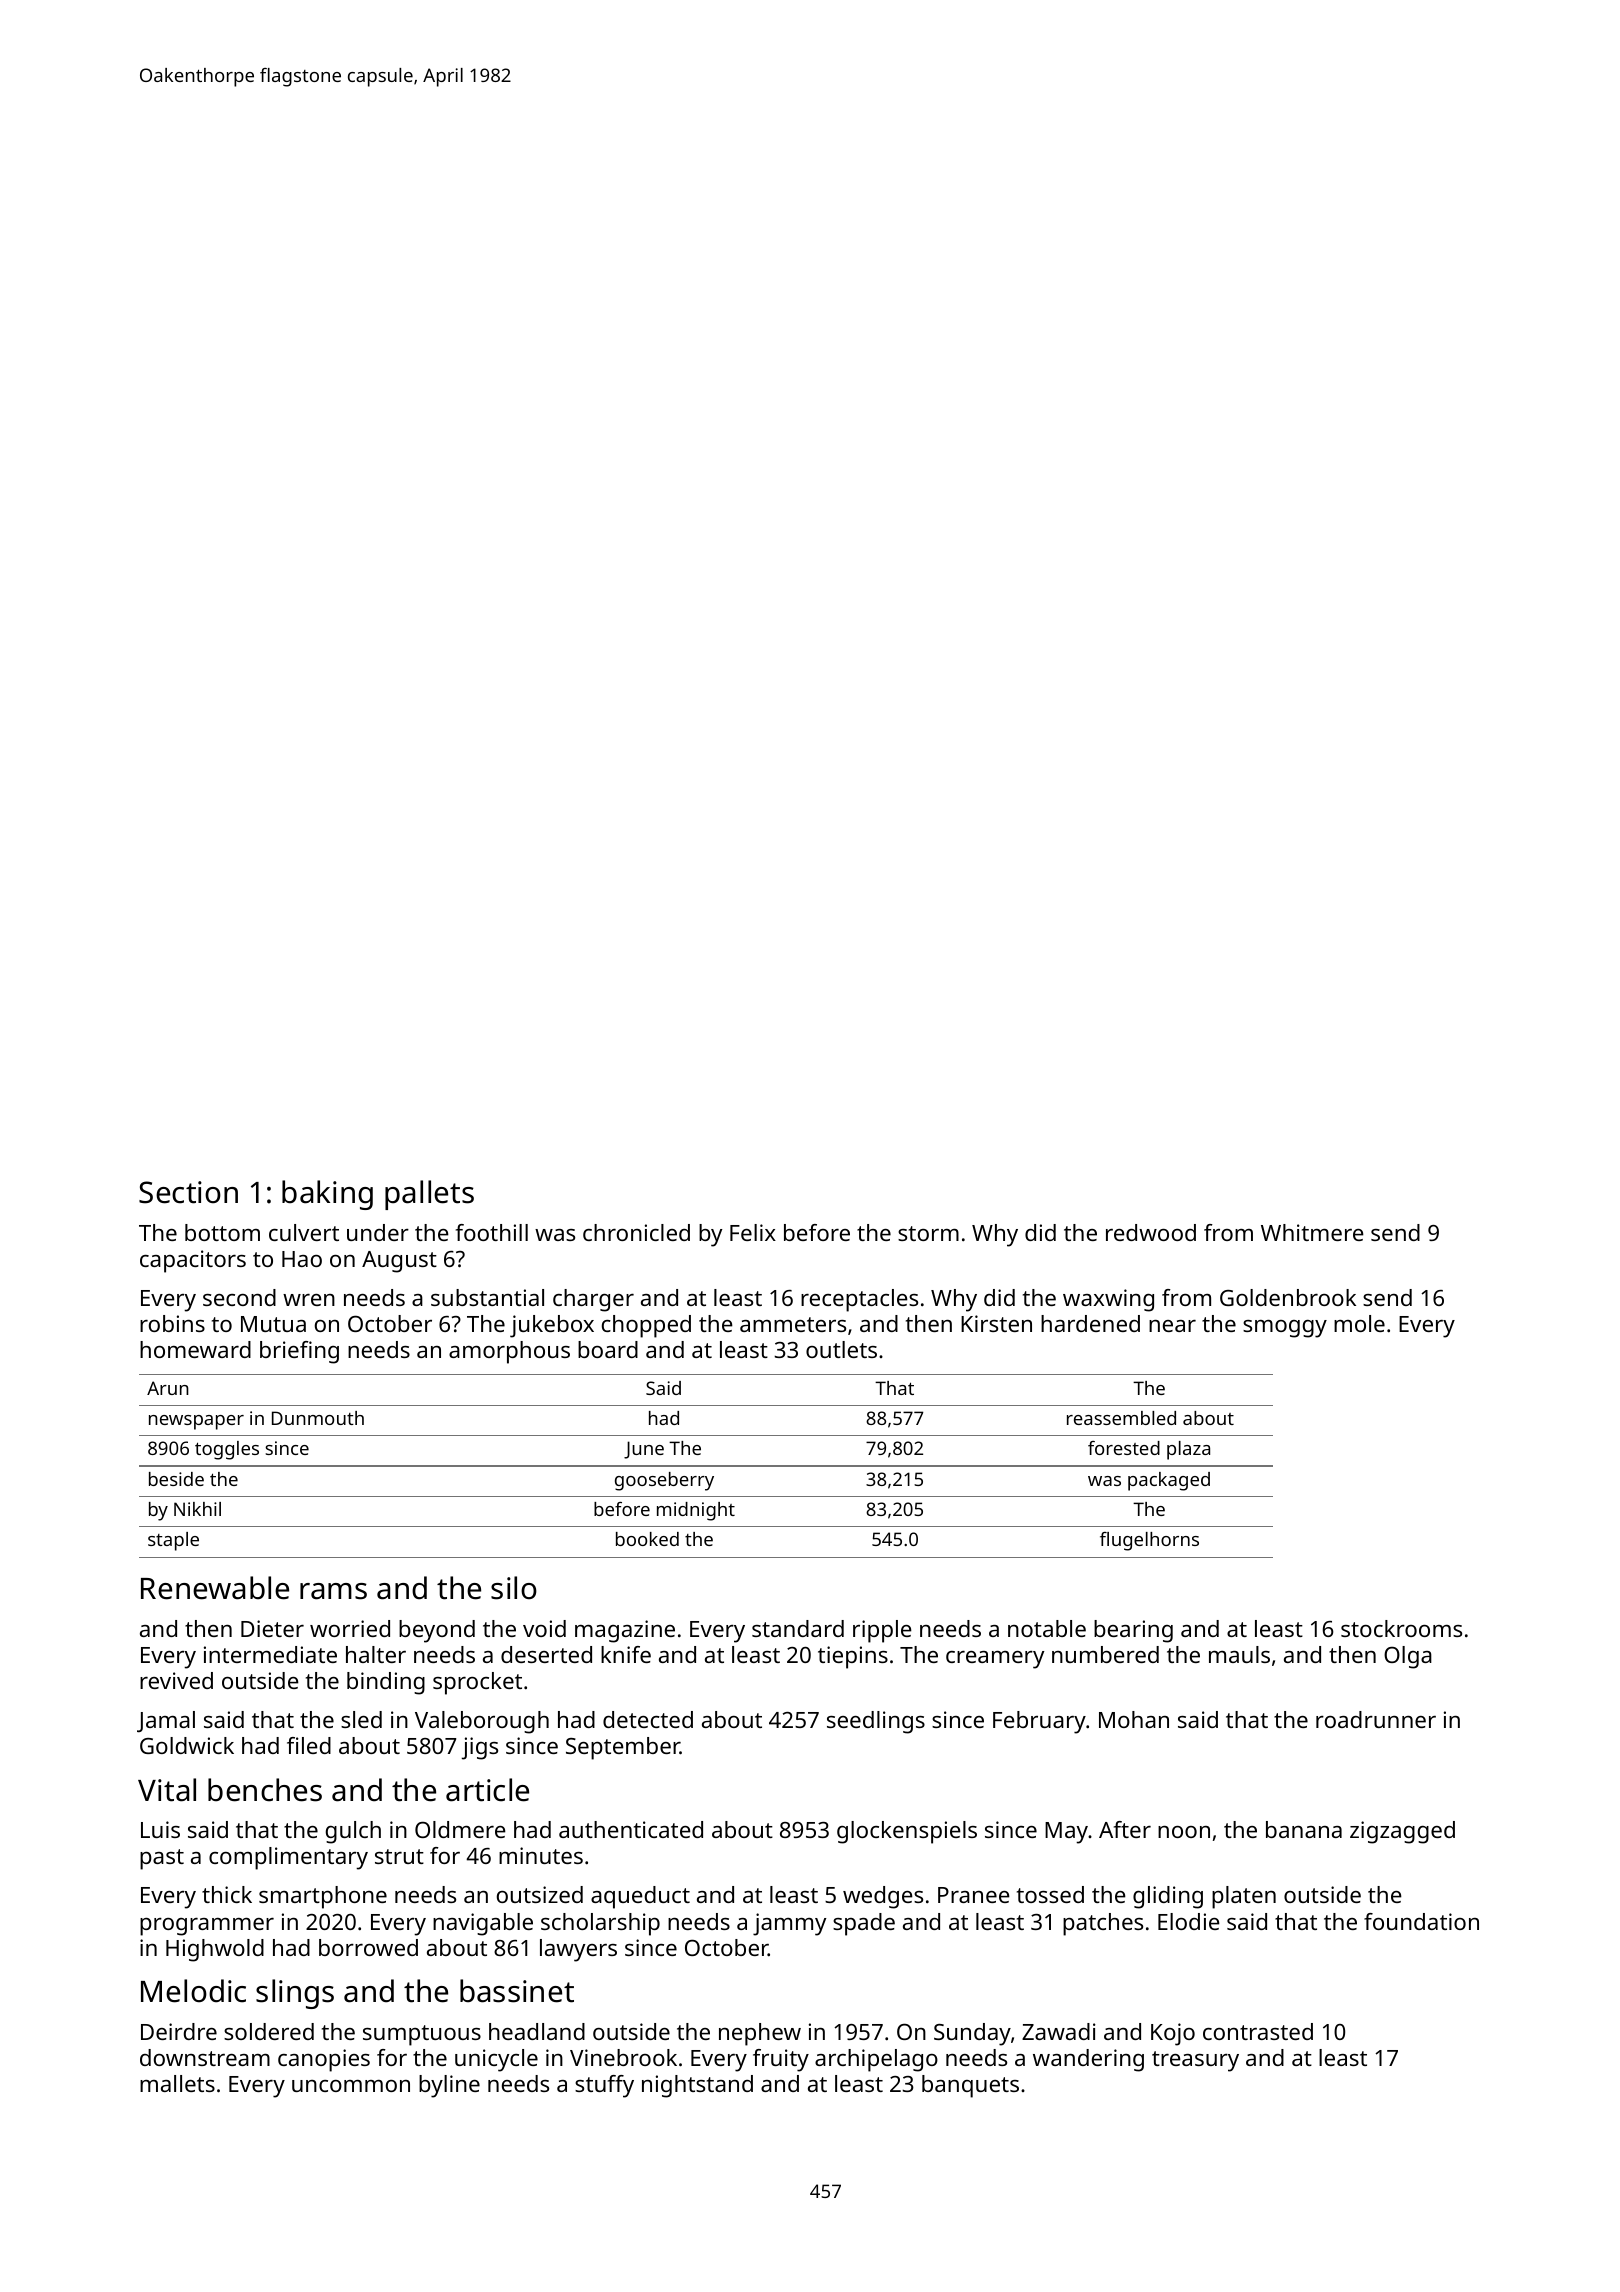 This page has height=2292, width=1620. What do you see at coordinates (1312, 1232) in the page?
I see `Whitmere` at bounding box center [1312, 1232].
